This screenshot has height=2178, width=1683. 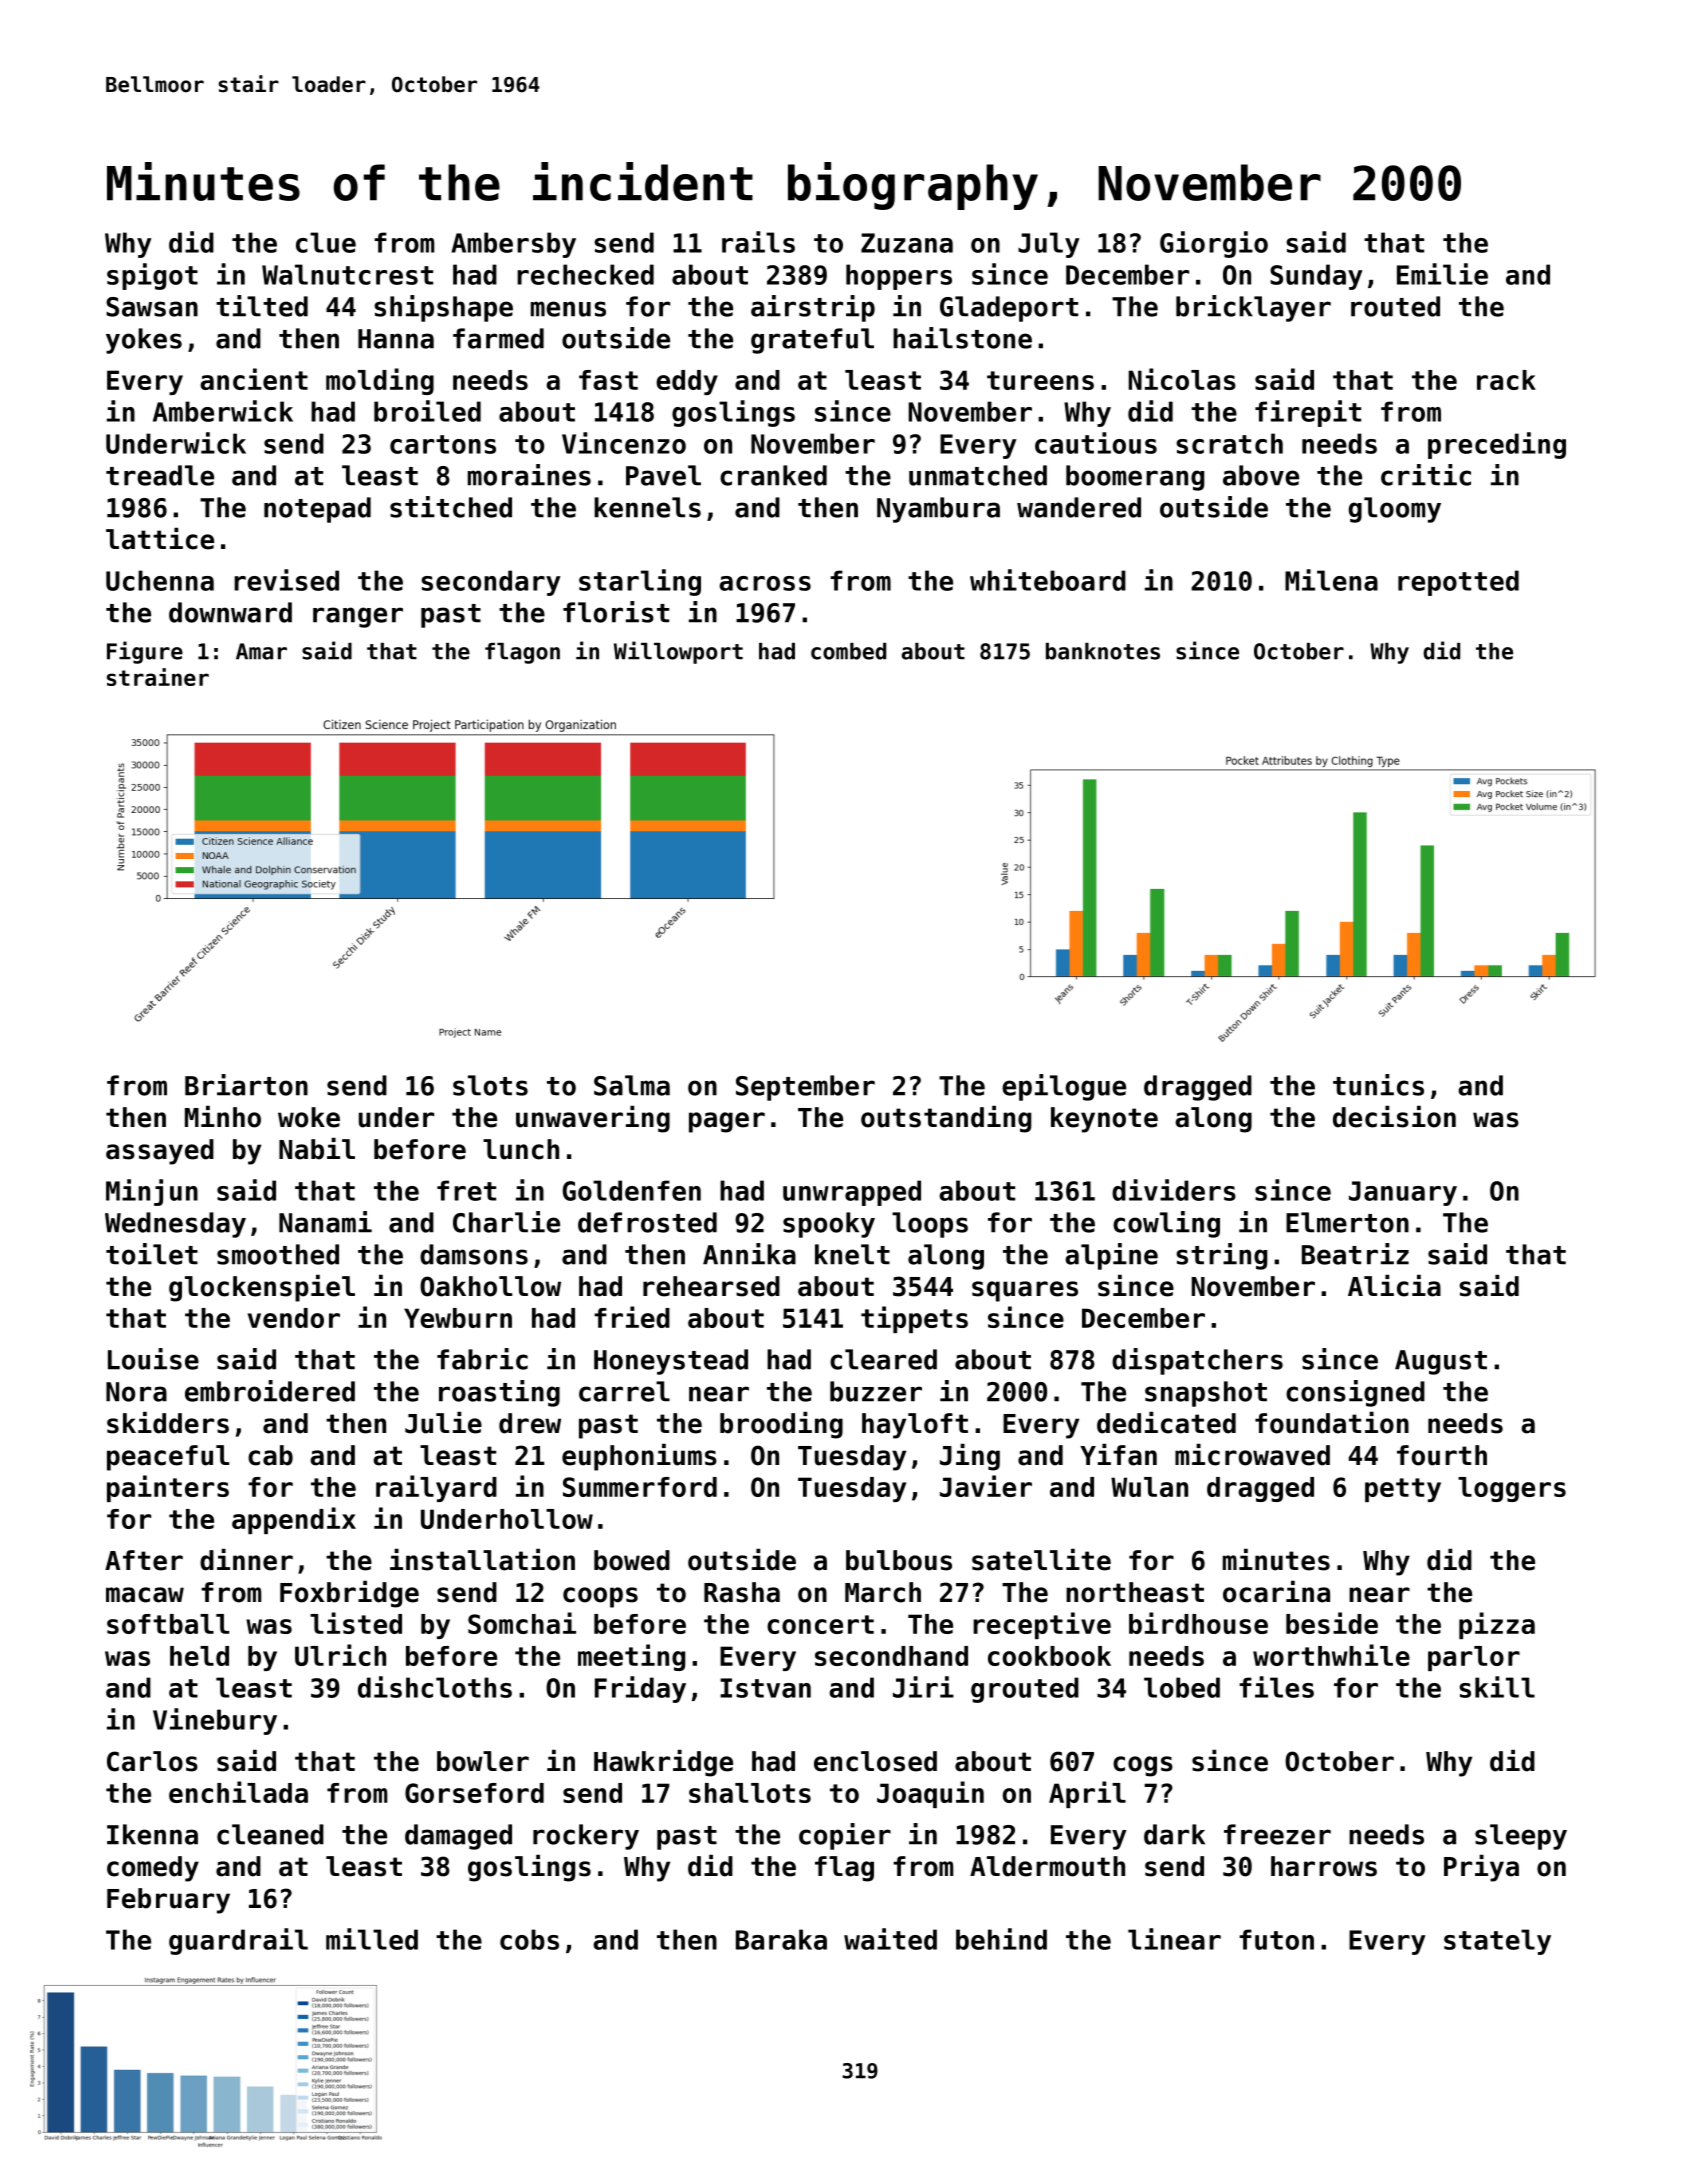 What do you see at coordinates (1229, 443) in the screenshot?
I see `scratch` at bounding box center [1229, 443].
